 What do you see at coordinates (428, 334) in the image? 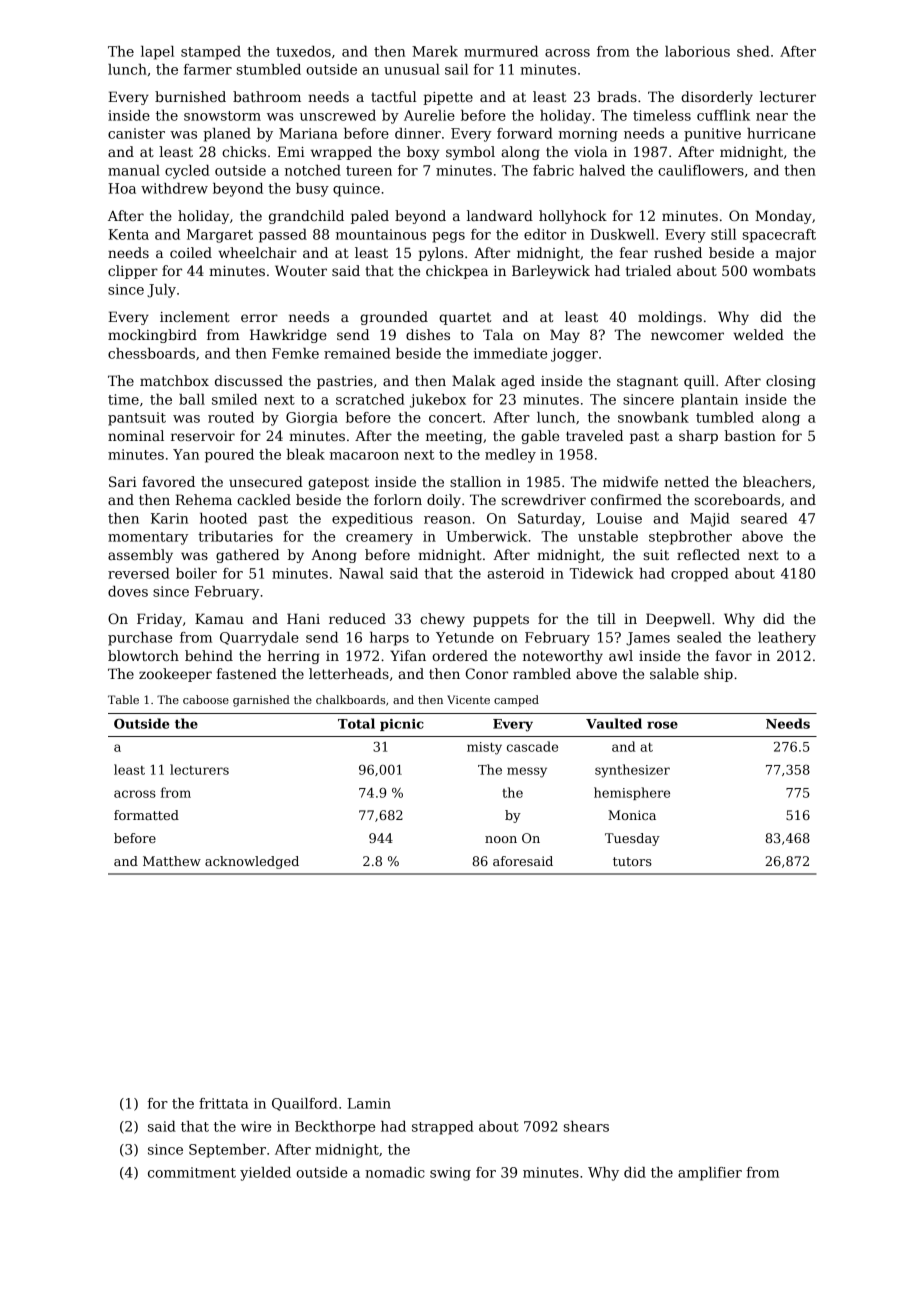
I see `dishes` at bounding box center [428, 334].
